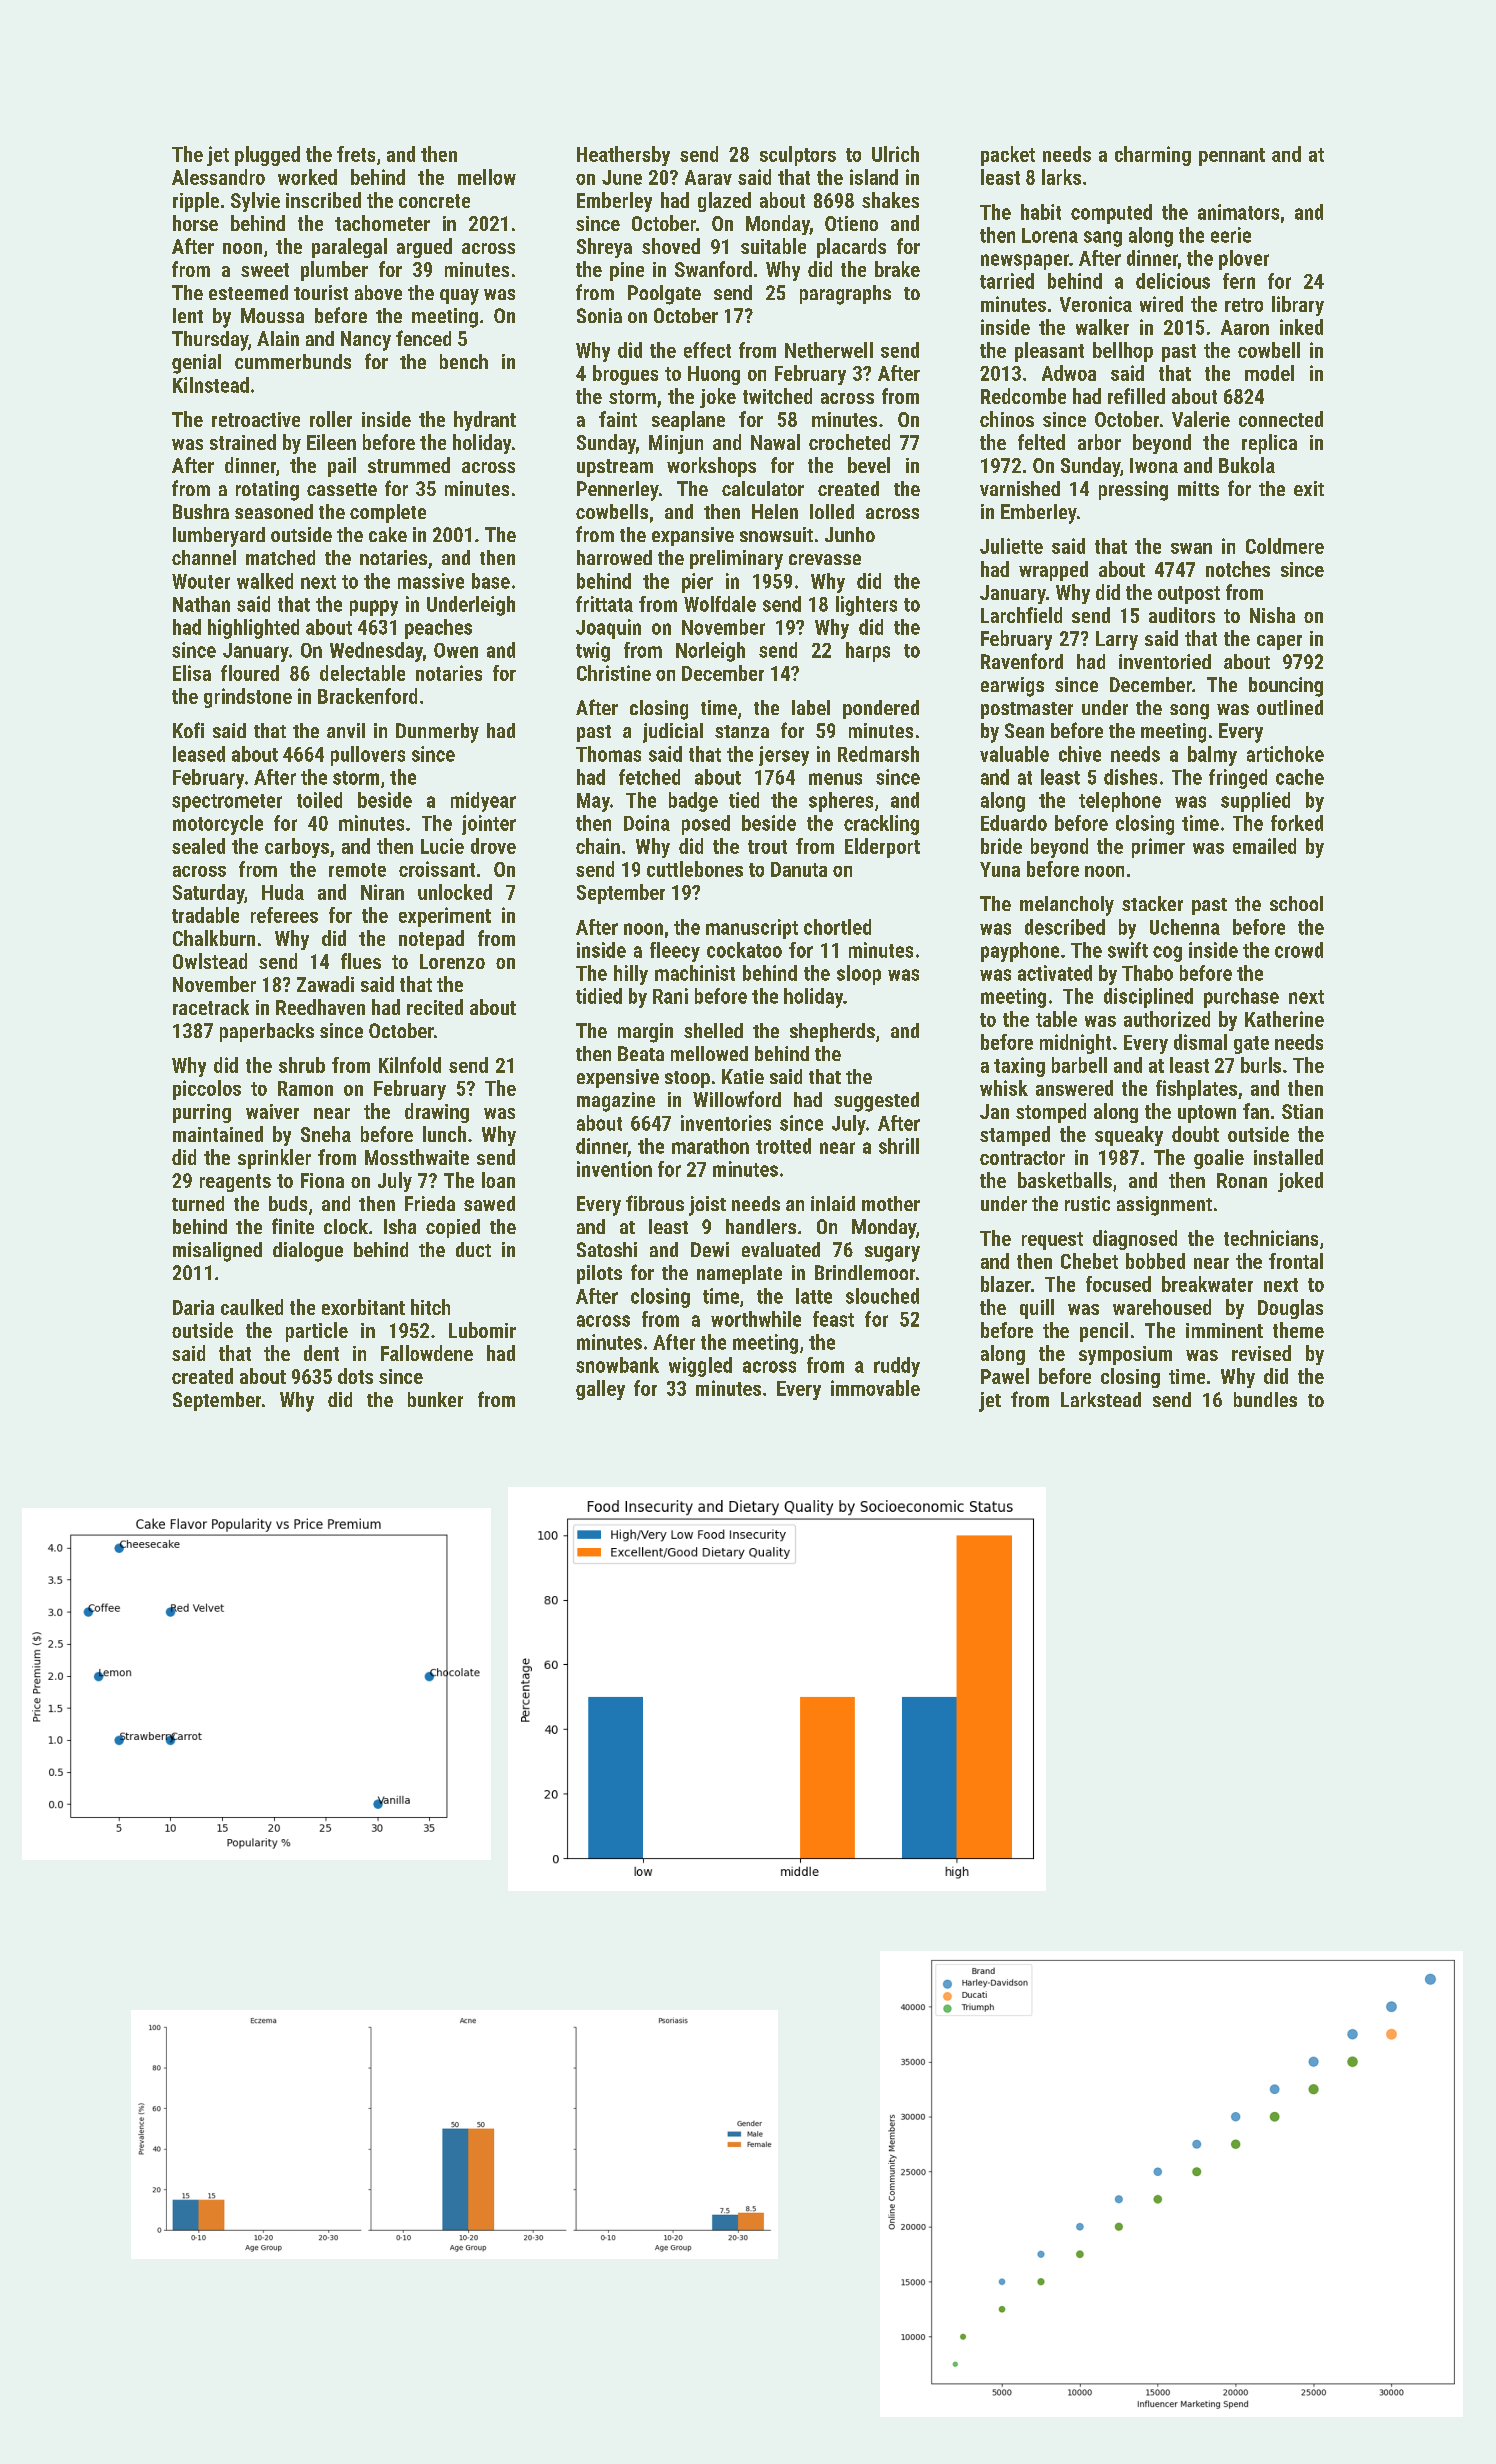 Image resolution: width=1496 pixels, height=2464 pixels. What do you see at coordinates (423, 338) in the screenshot?
I see `fenced` at bounding box center [423, 338].
